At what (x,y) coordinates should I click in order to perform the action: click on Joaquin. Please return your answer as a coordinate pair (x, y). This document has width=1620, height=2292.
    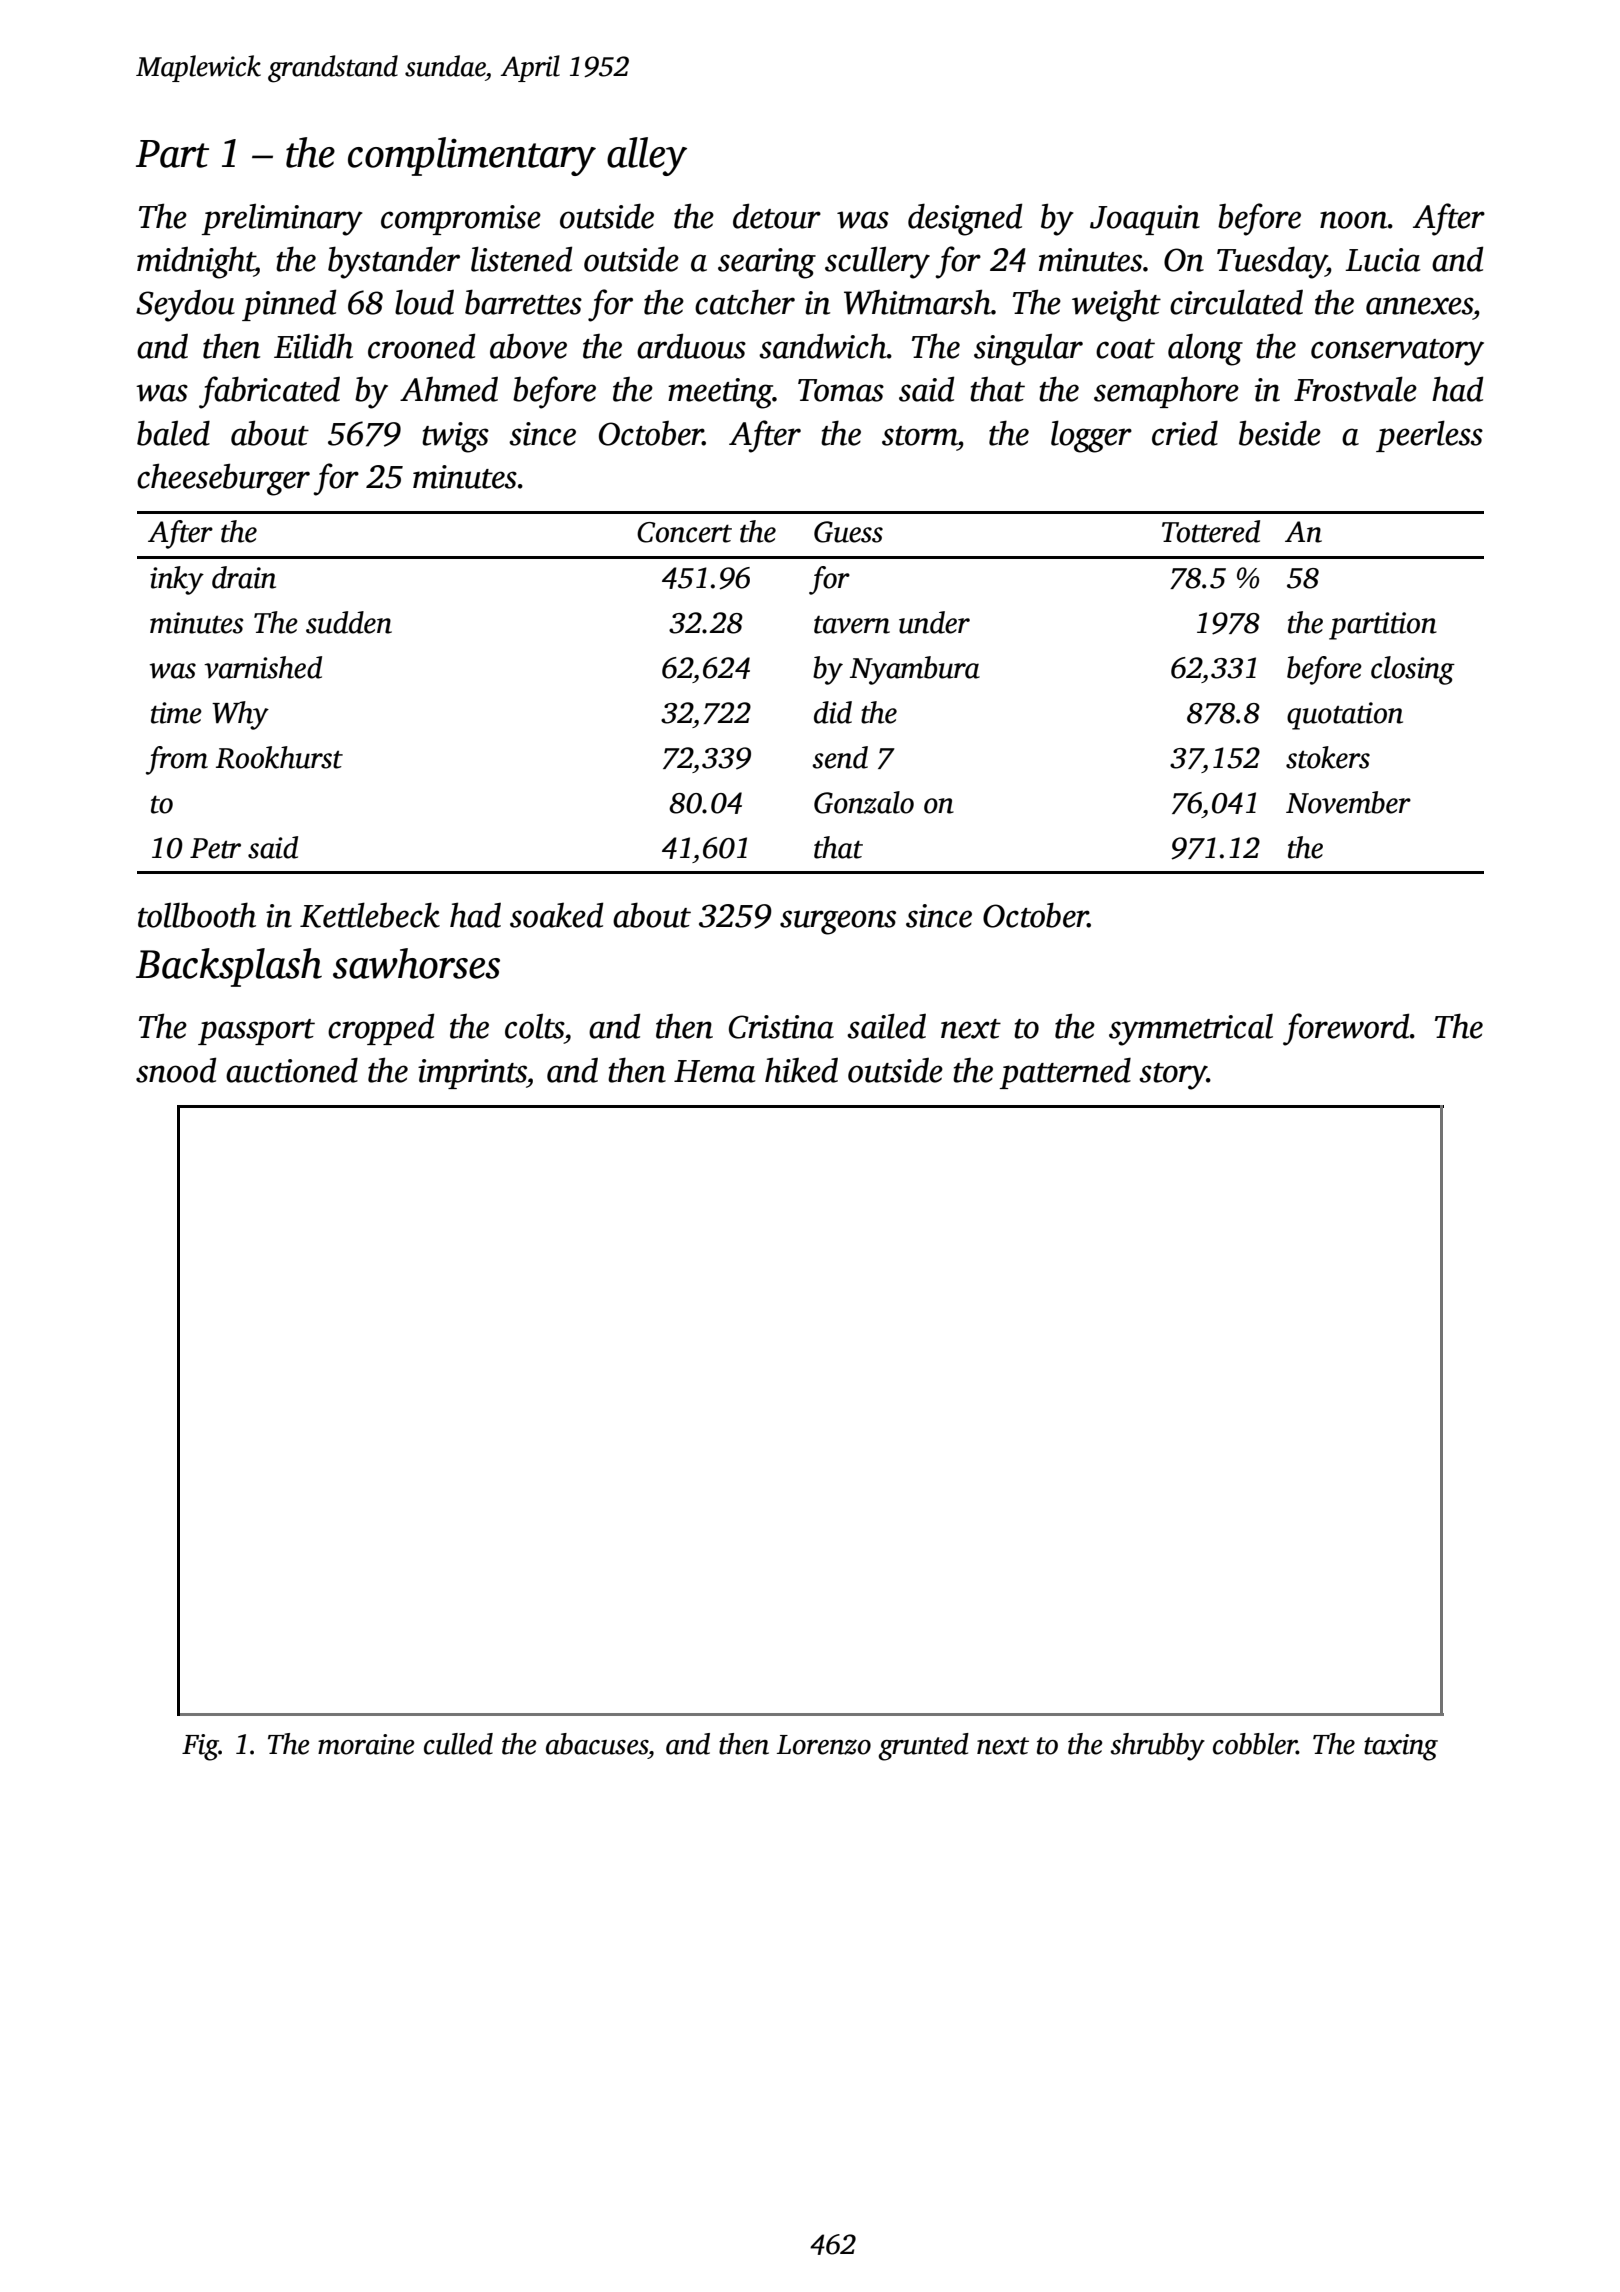
    Looking at the image, I should click on (1145, 220).
